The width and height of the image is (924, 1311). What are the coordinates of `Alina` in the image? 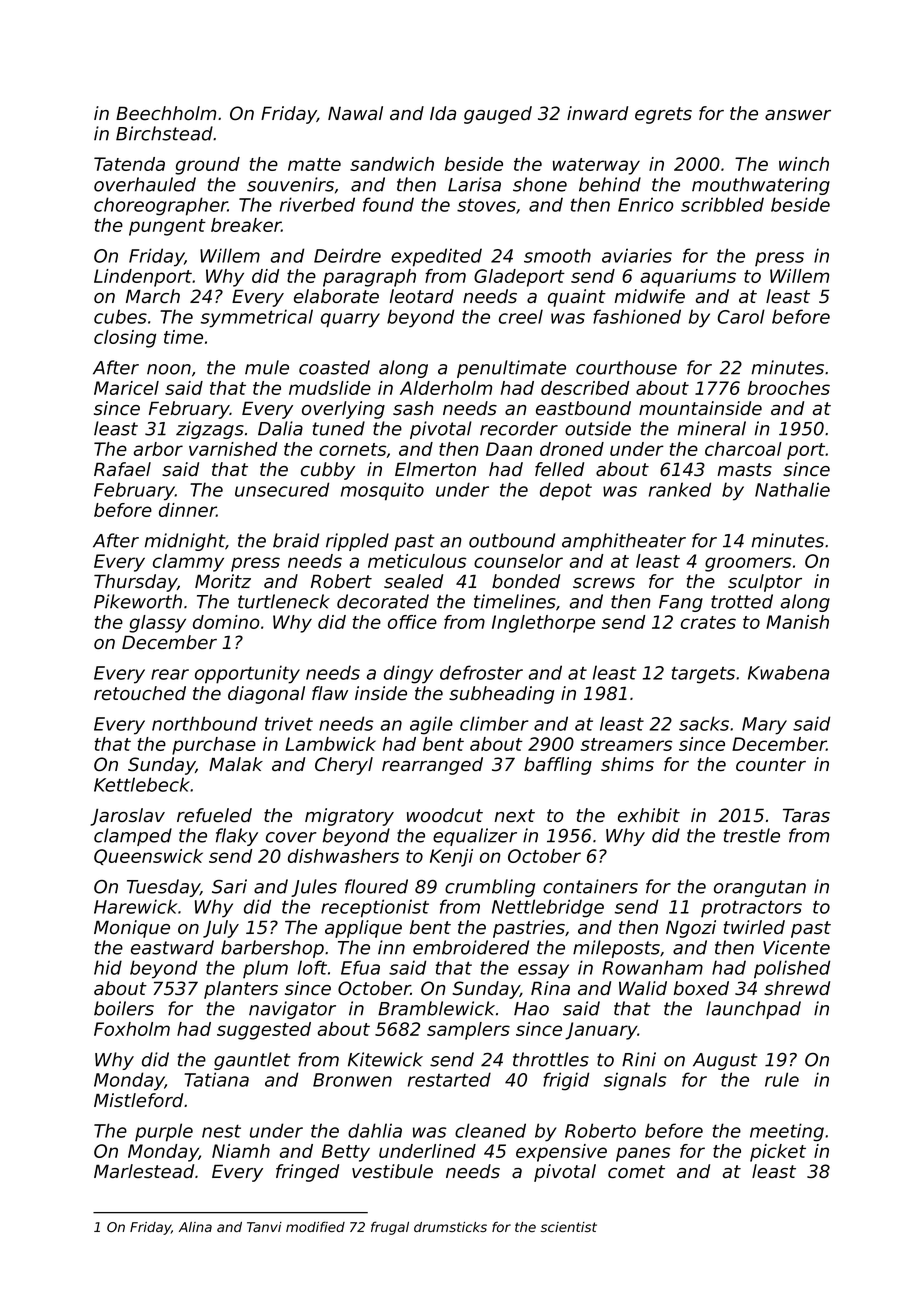 It's located at (195, 1227).
